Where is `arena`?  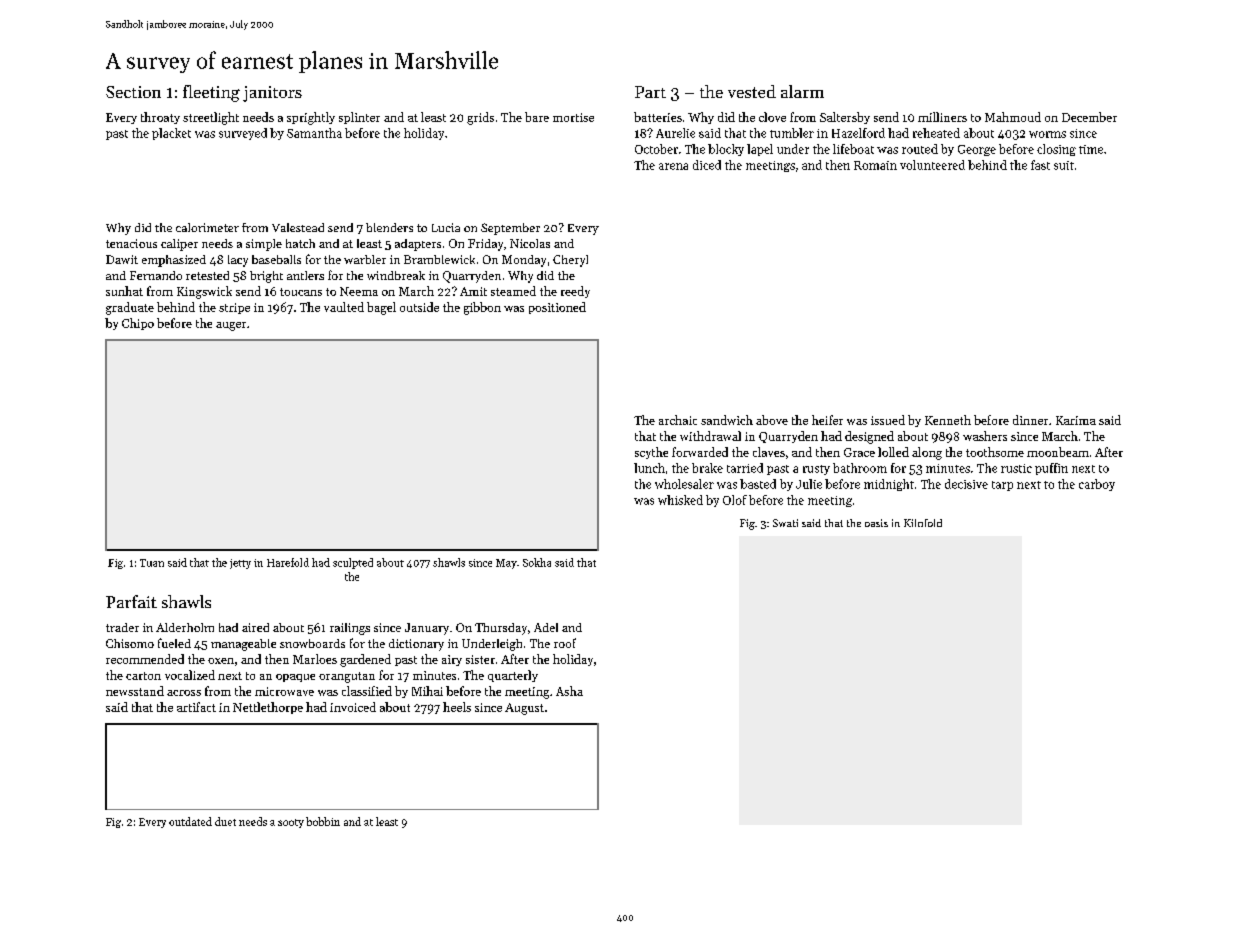
arena is located at coordinates (673, 166).
